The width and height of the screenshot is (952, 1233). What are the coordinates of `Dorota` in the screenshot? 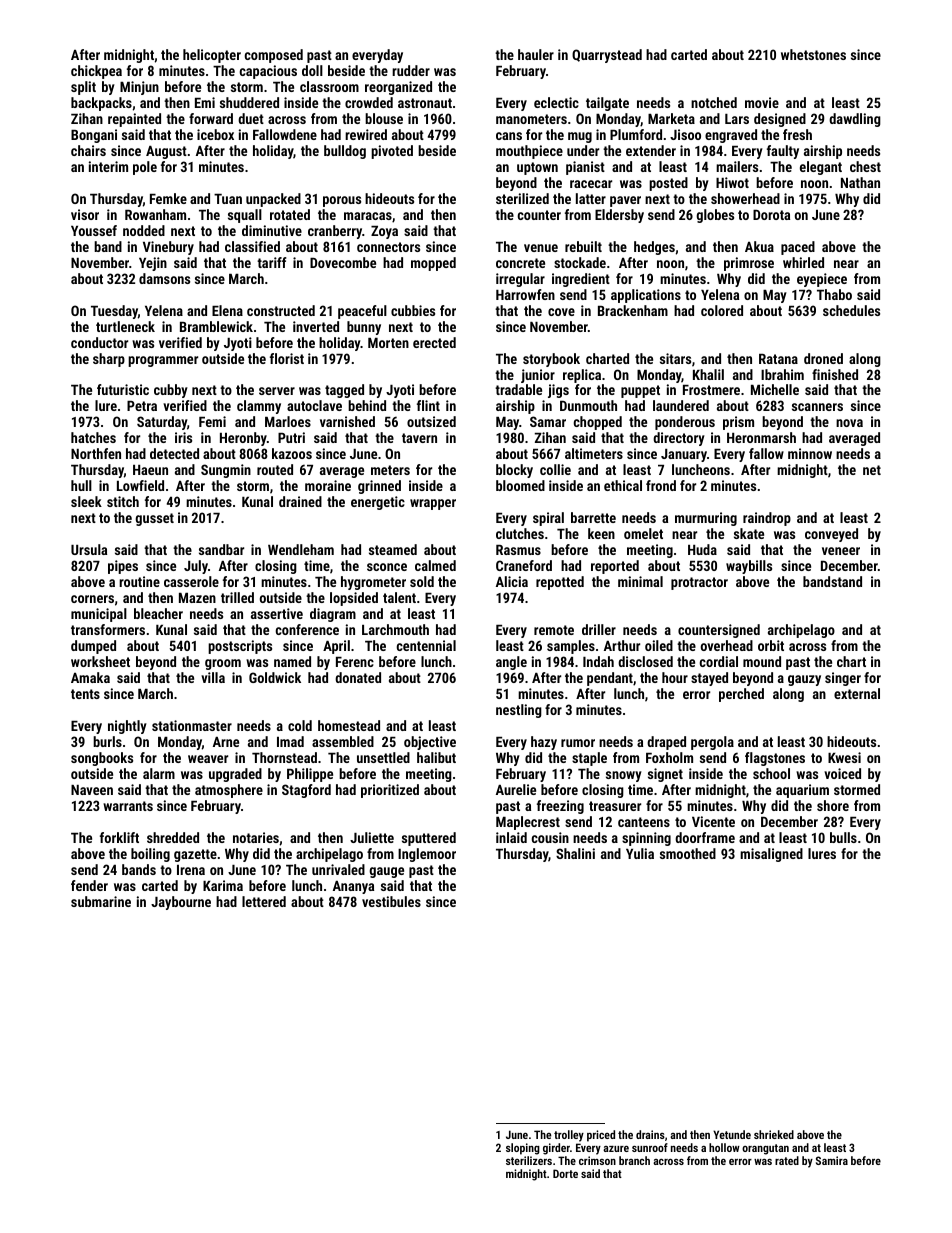 It's located at (771, 215).
